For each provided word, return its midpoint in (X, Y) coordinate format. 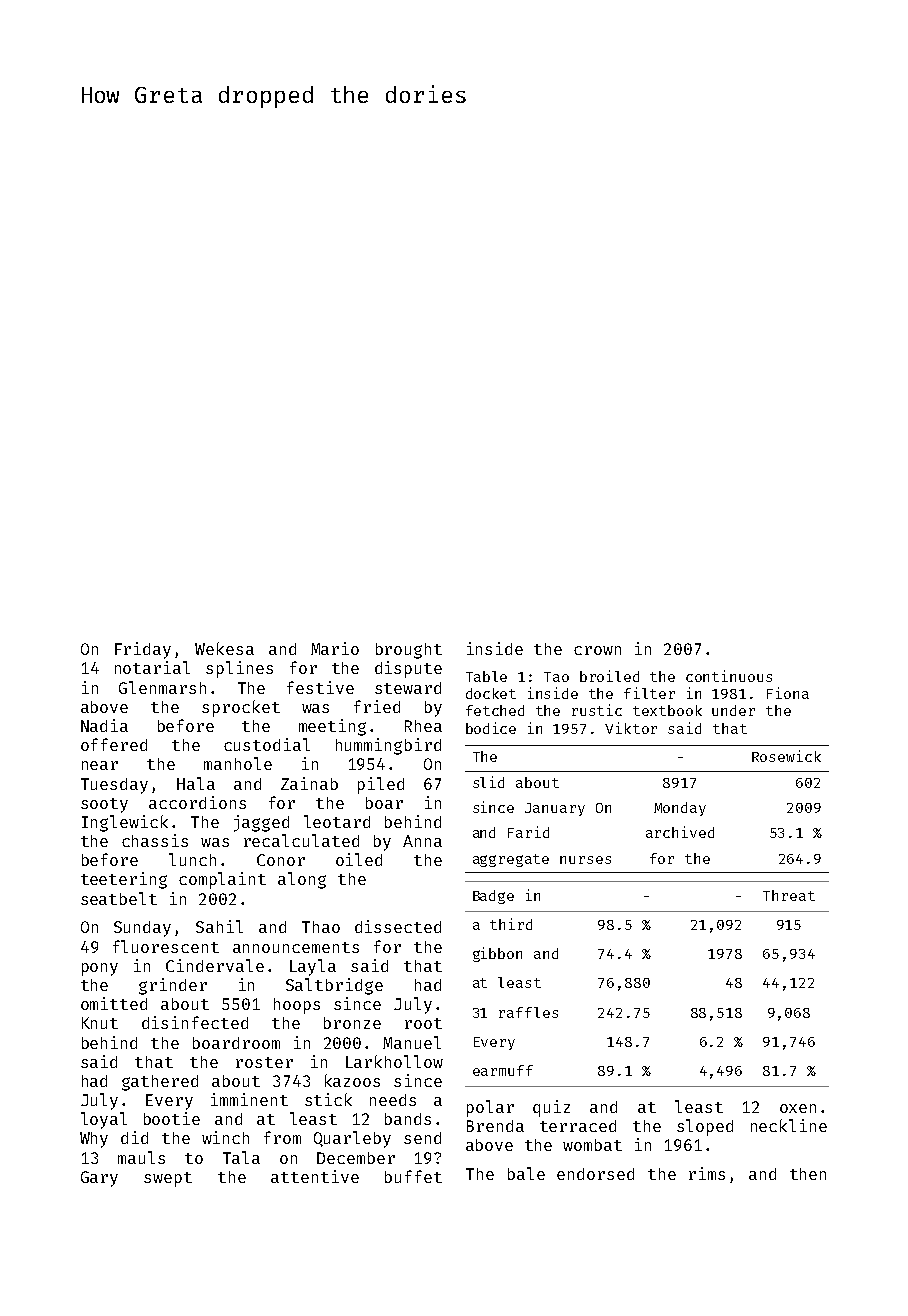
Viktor (631, 728)
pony (100, 969)
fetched (495, 710)
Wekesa (224, 648)
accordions (197, 802)
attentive (315, 1176)
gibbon (497, 954)
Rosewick (786, 756)
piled (381, 785)
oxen (798, 1108)
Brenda (495, 1126)
